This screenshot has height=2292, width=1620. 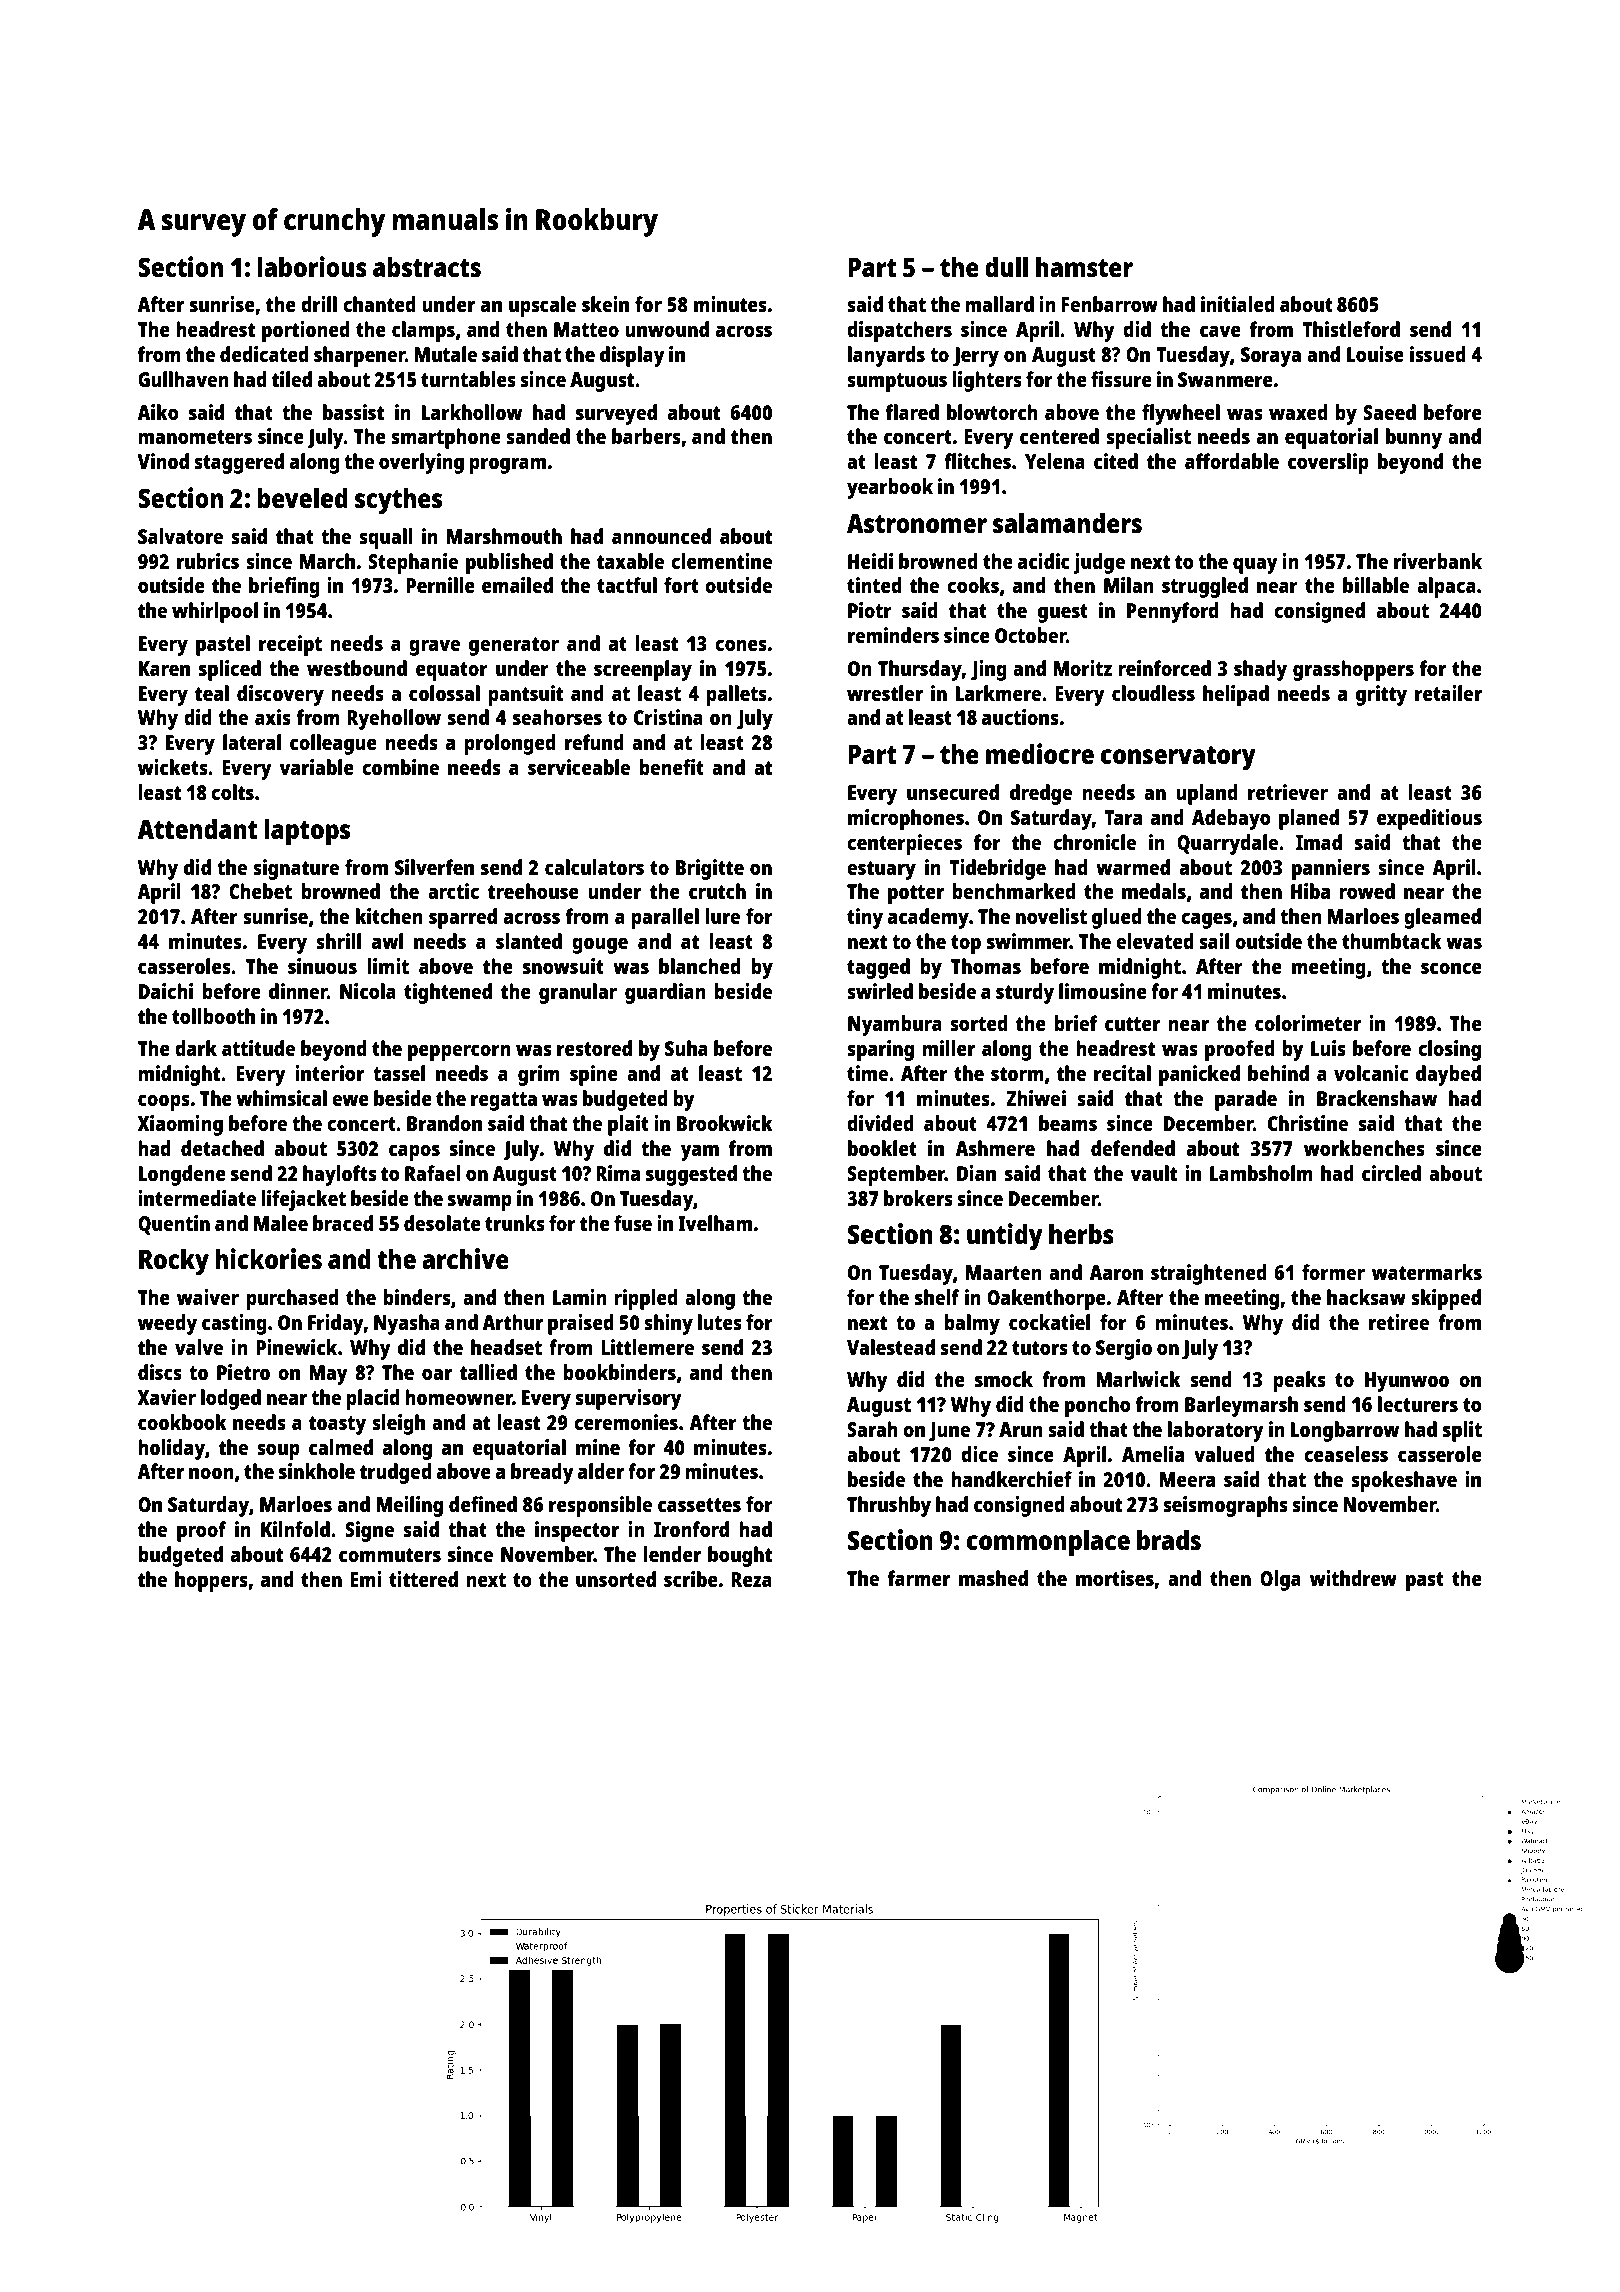 I want to click on Olga, so click(x=1280, y=1580).
